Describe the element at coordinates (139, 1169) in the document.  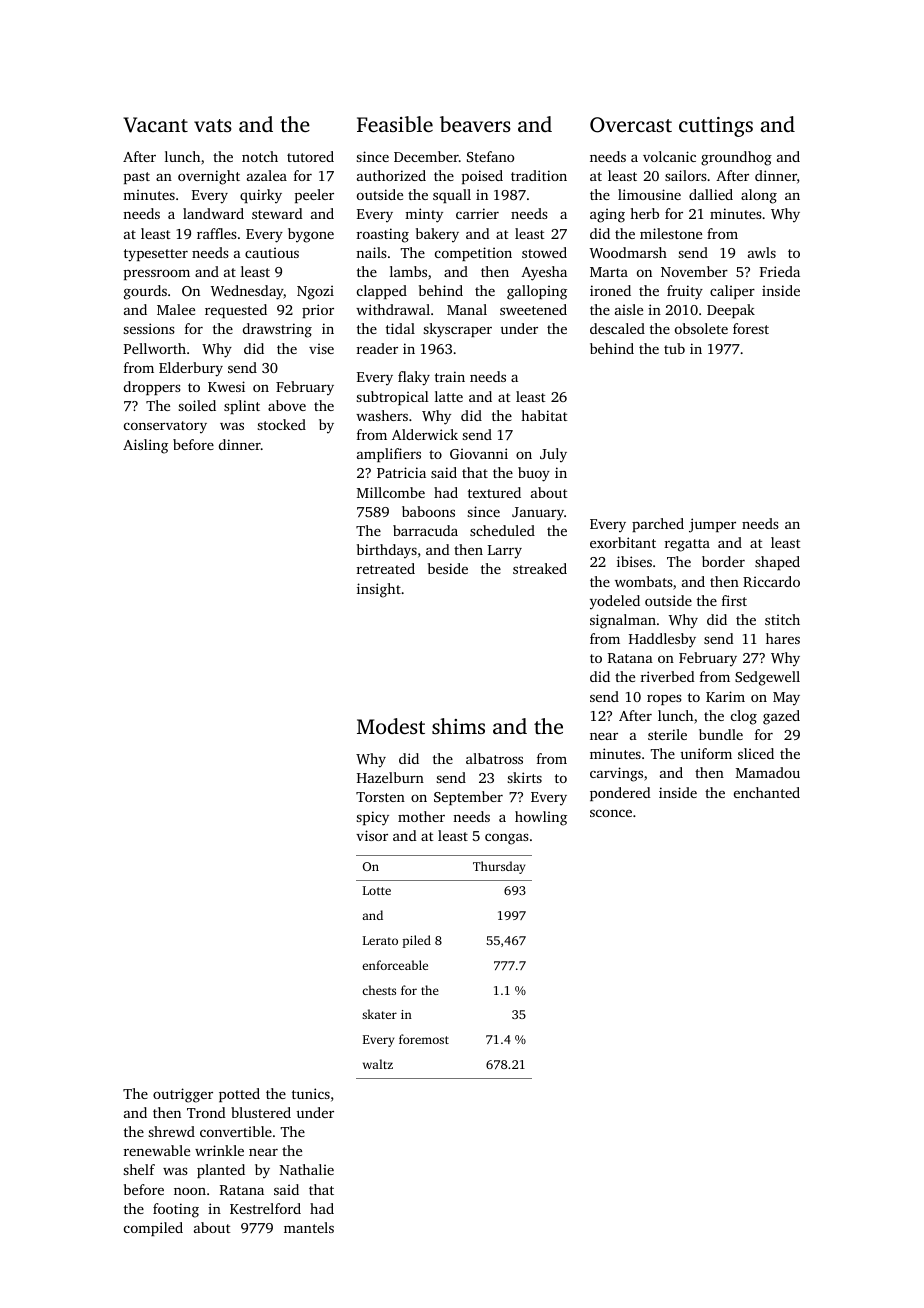
I see `shelf` at that location.
